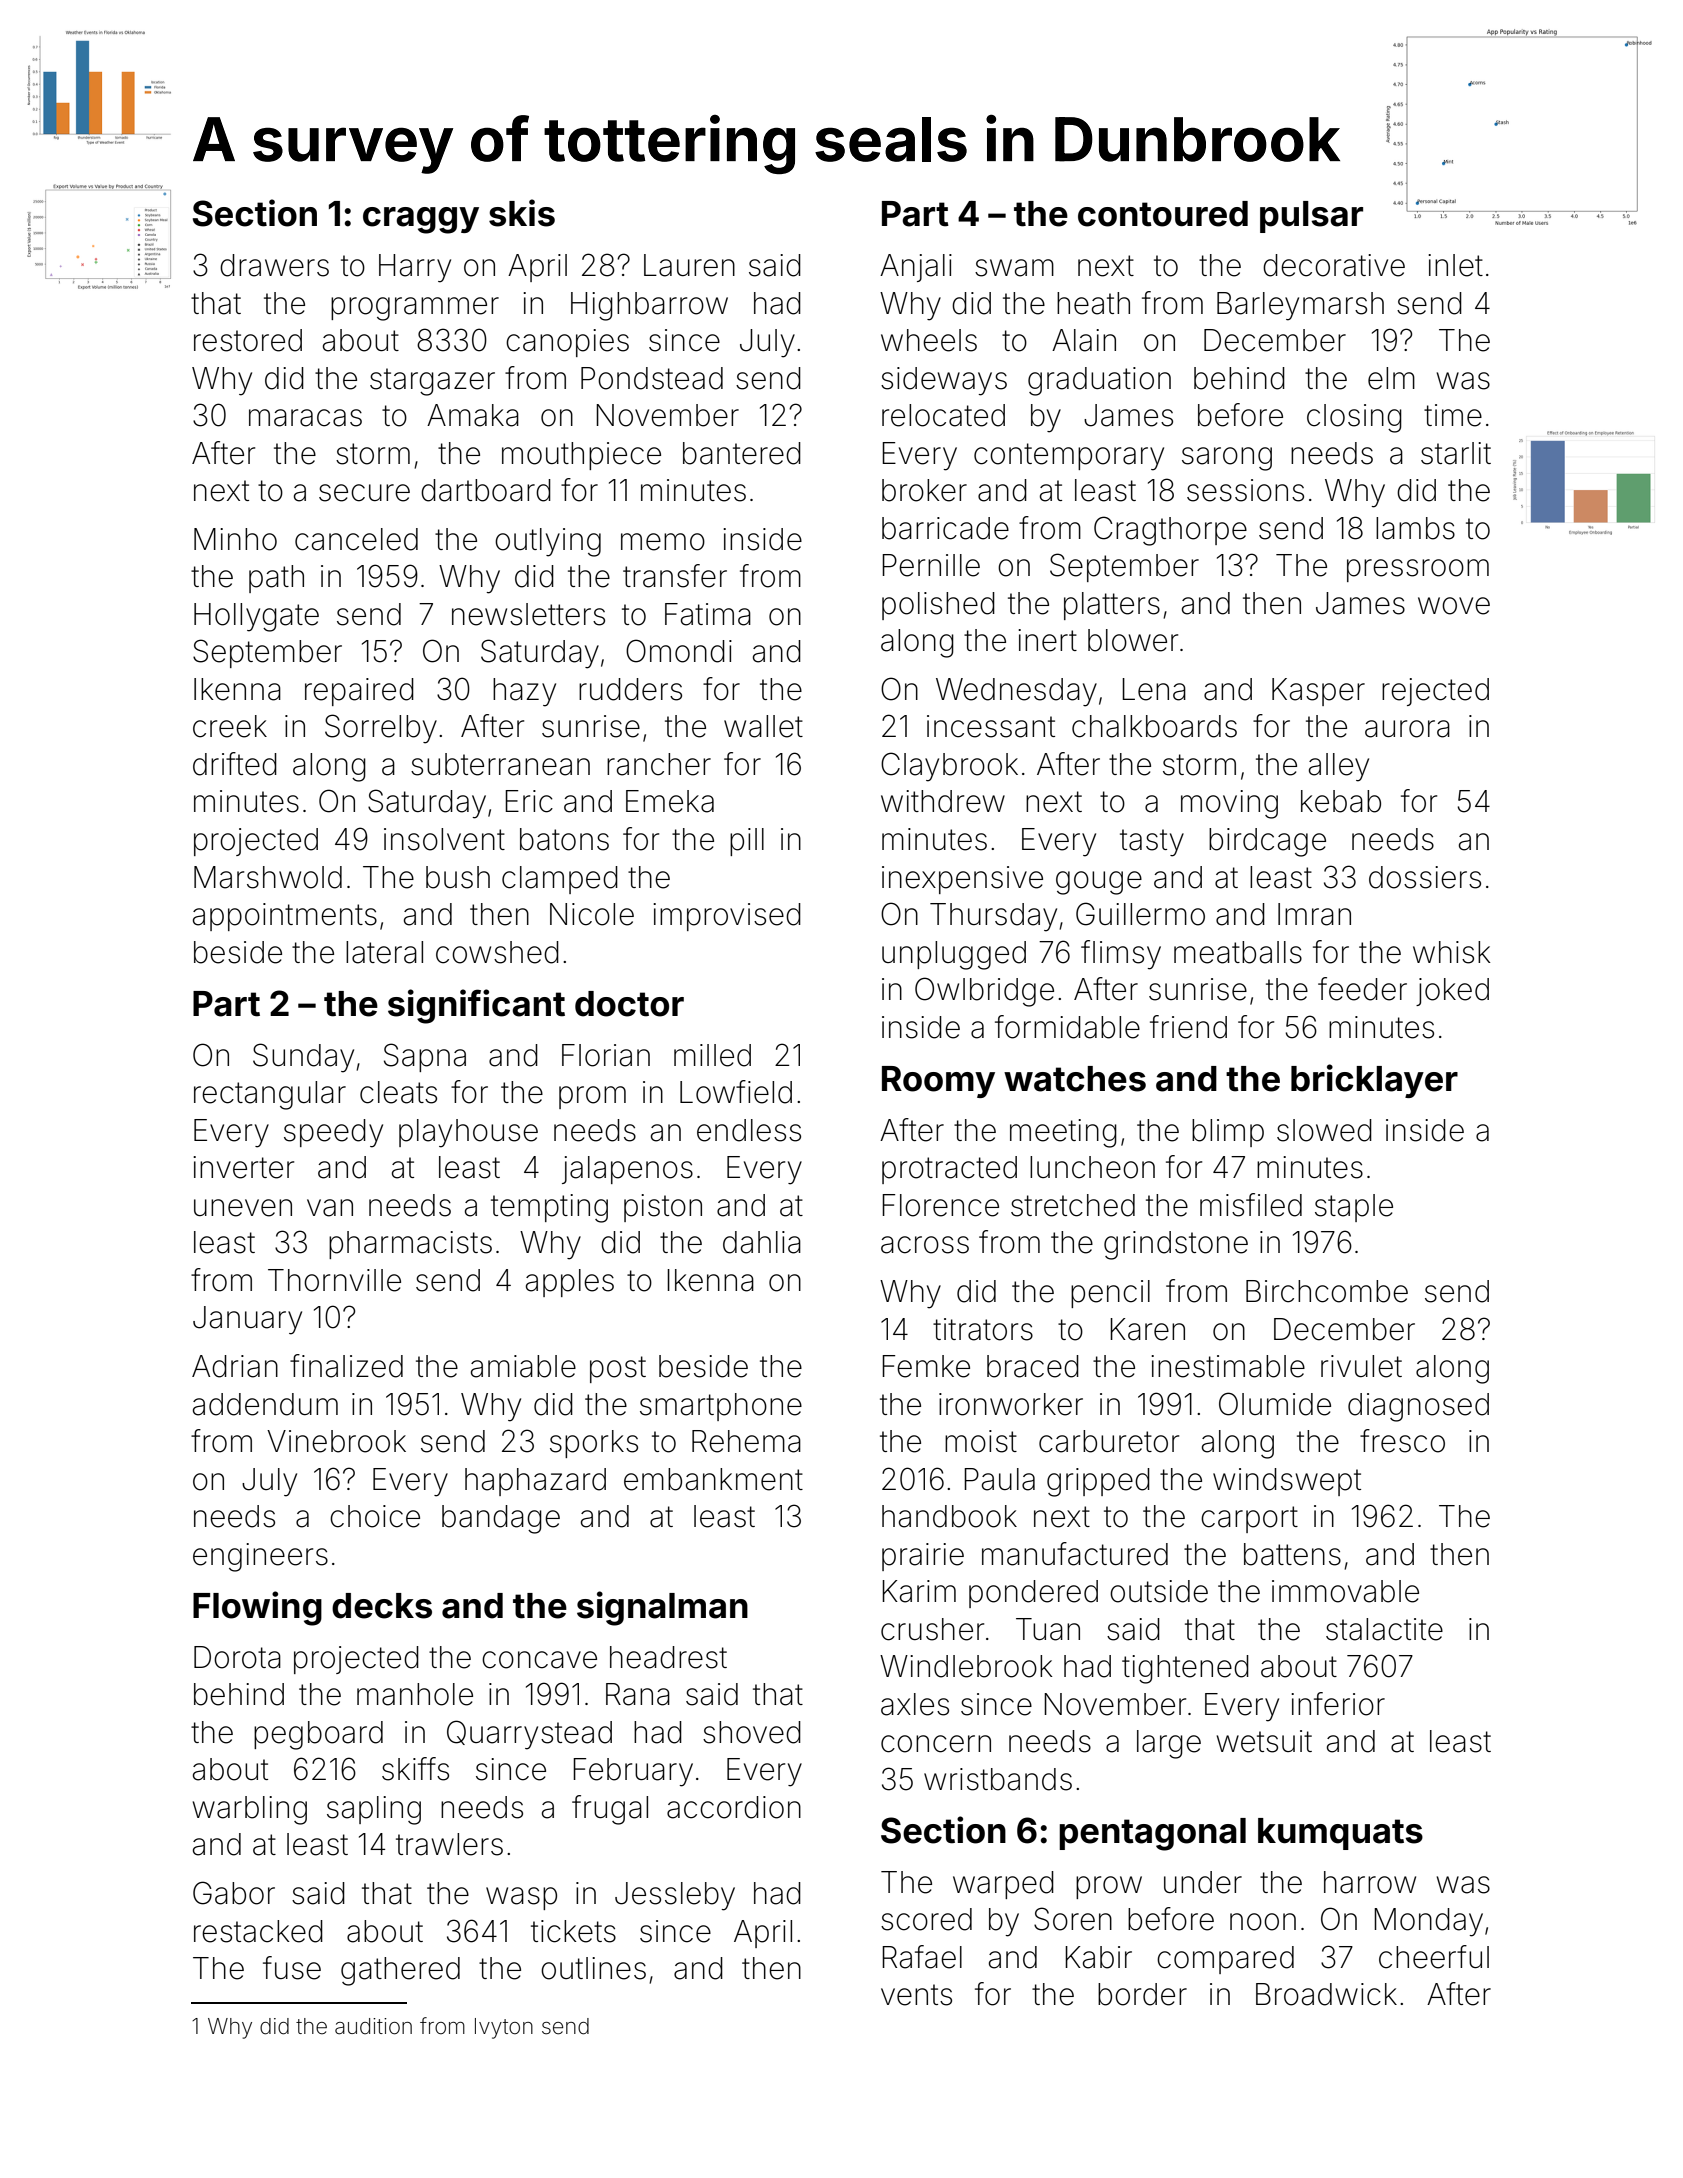  Describe the element at coordinates (549, 1208) in the screenshot. I see `tempting` at that location.
